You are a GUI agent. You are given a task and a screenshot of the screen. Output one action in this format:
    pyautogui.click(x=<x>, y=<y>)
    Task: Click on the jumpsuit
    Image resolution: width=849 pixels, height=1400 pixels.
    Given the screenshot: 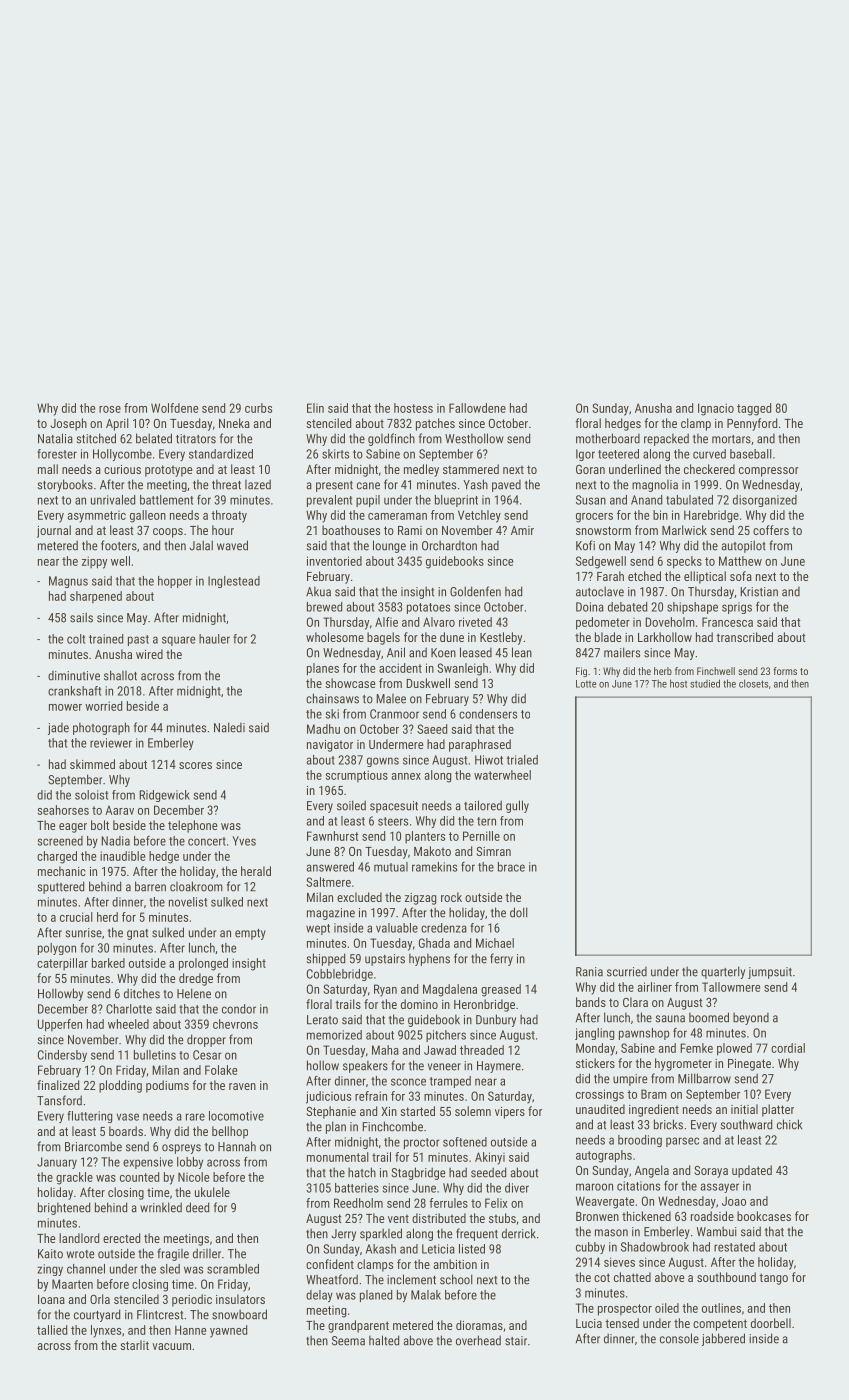 What is the action you would take?
    pyautogui.click(x=770, y=973)
